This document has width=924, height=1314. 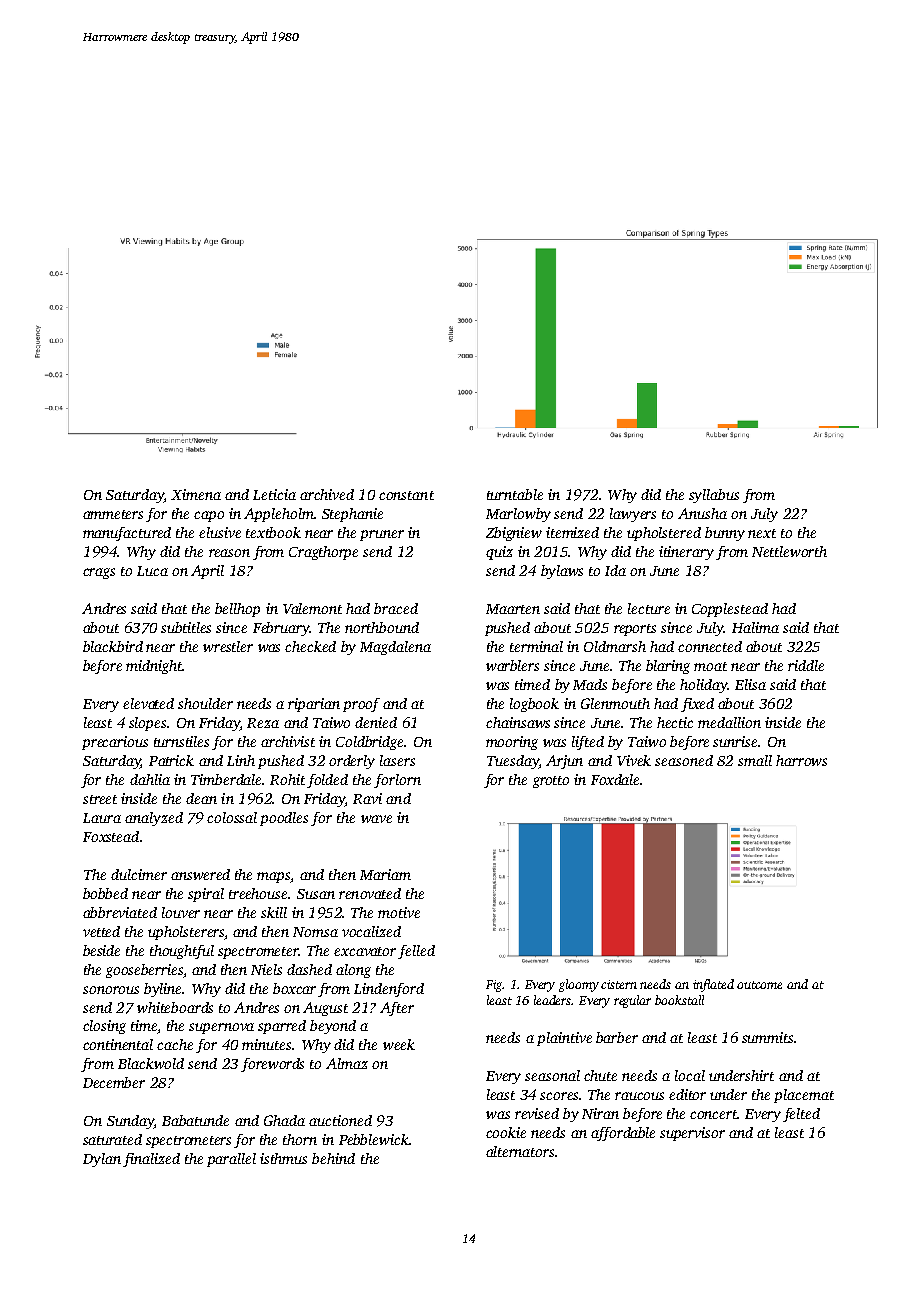 I want to click on regular, so click(x=632, y=1001).
